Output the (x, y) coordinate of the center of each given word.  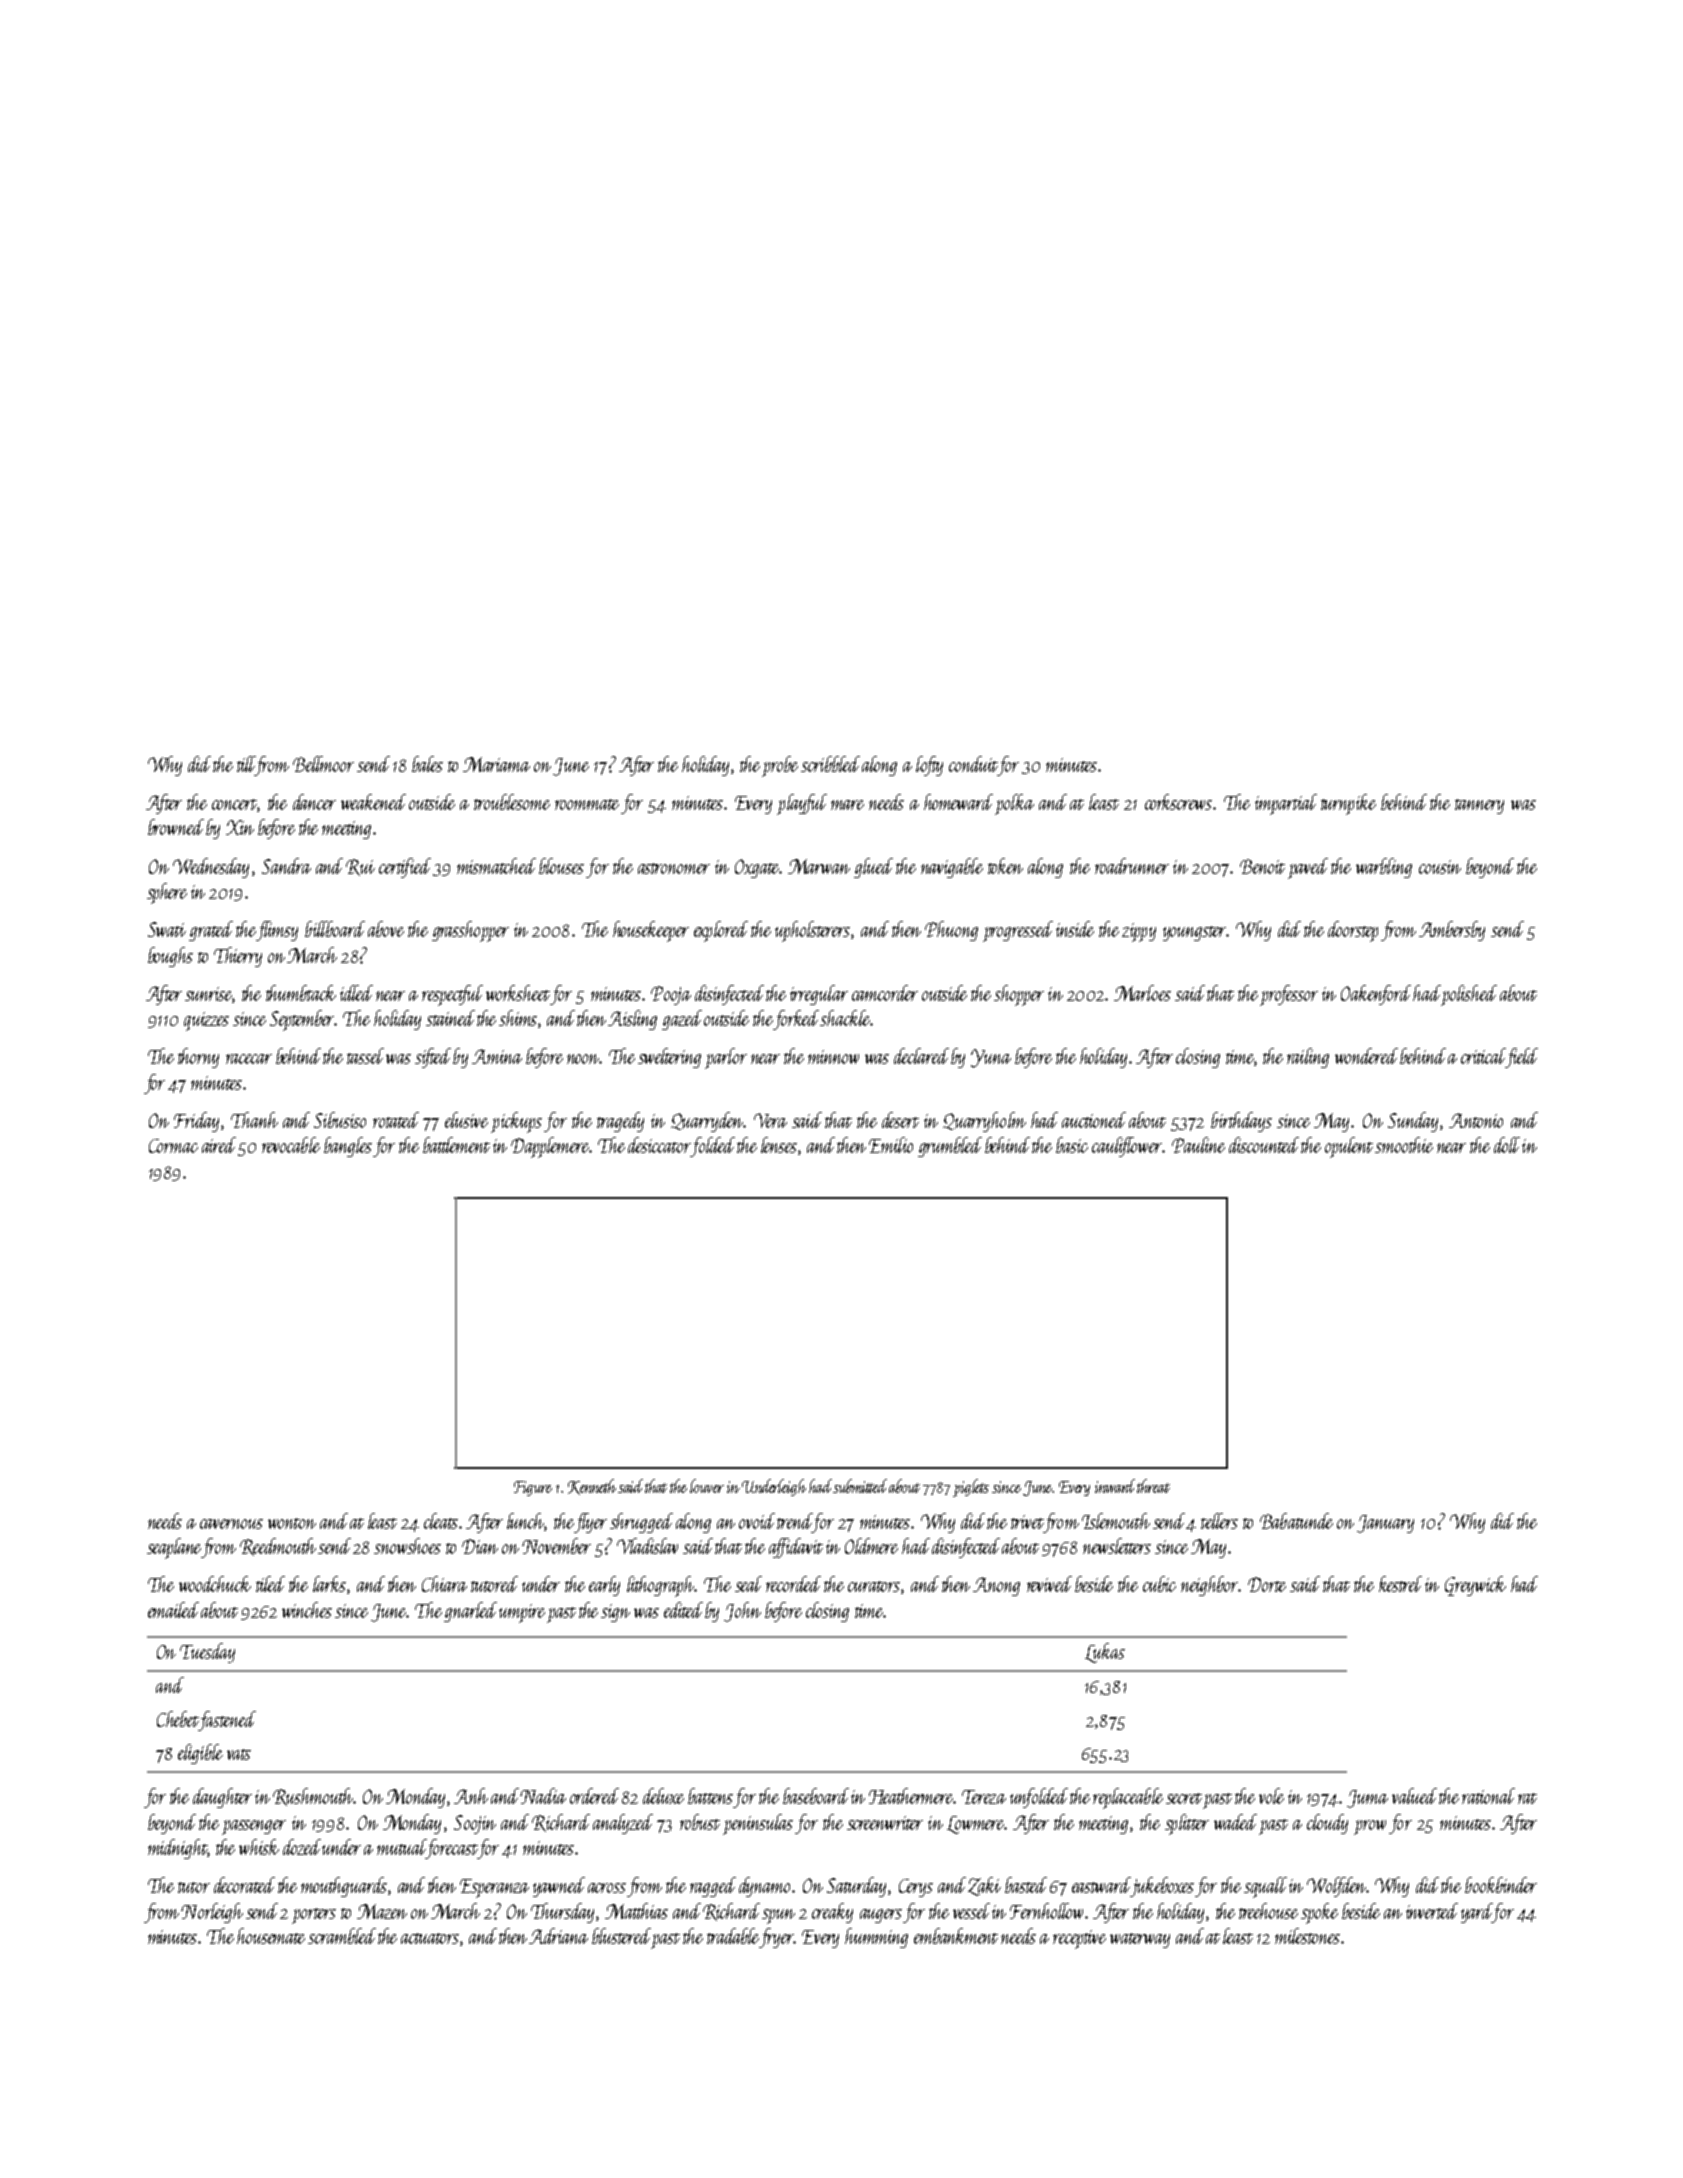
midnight (178, 1849)
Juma (1367, 1799)
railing (1308, 1058)
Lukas (1105, 1653)
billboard (335, 929)
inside (1075, 929)
